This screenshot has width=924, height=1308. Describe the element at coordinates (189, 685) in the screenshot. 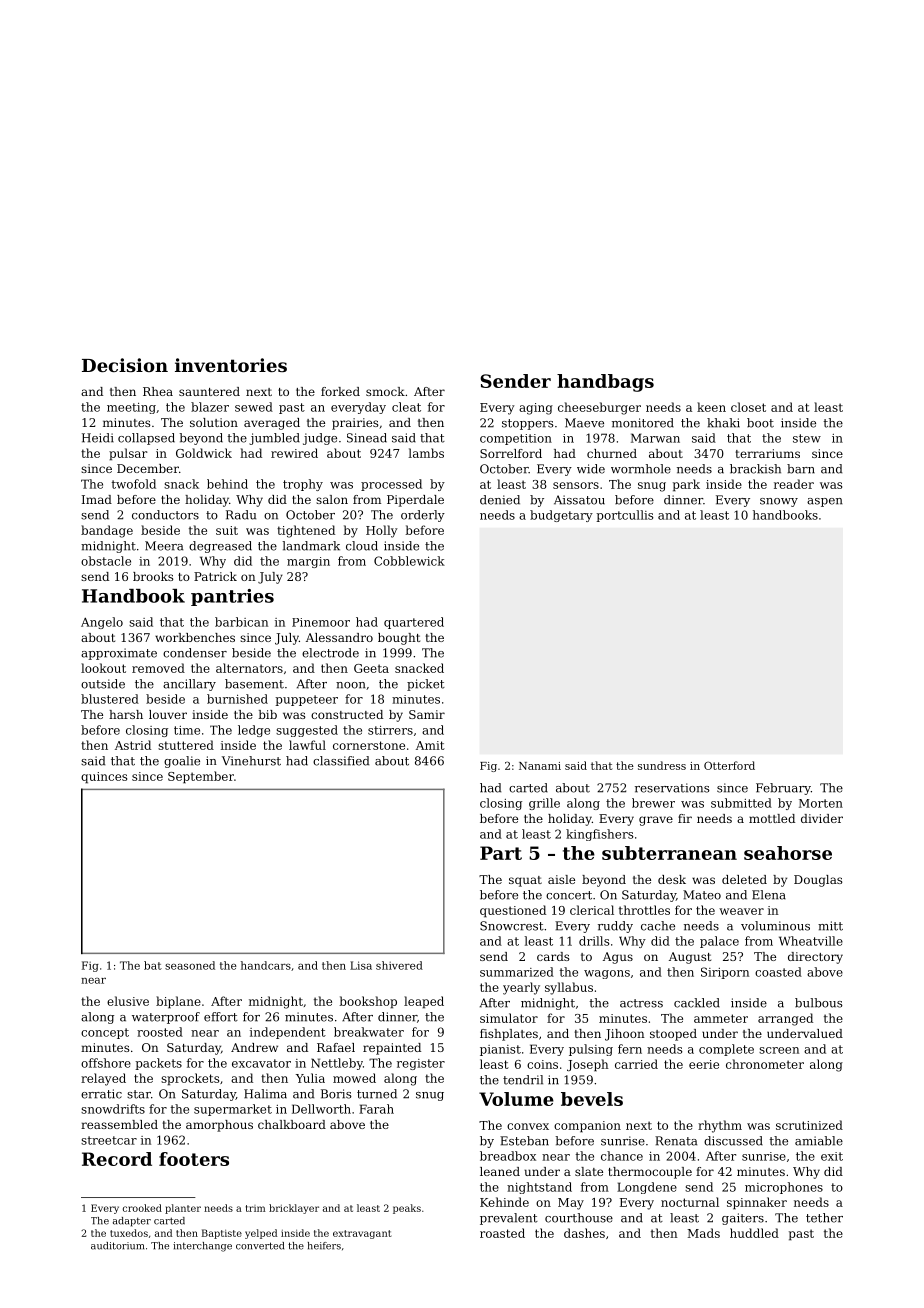

I see `ancillary` at that location.
